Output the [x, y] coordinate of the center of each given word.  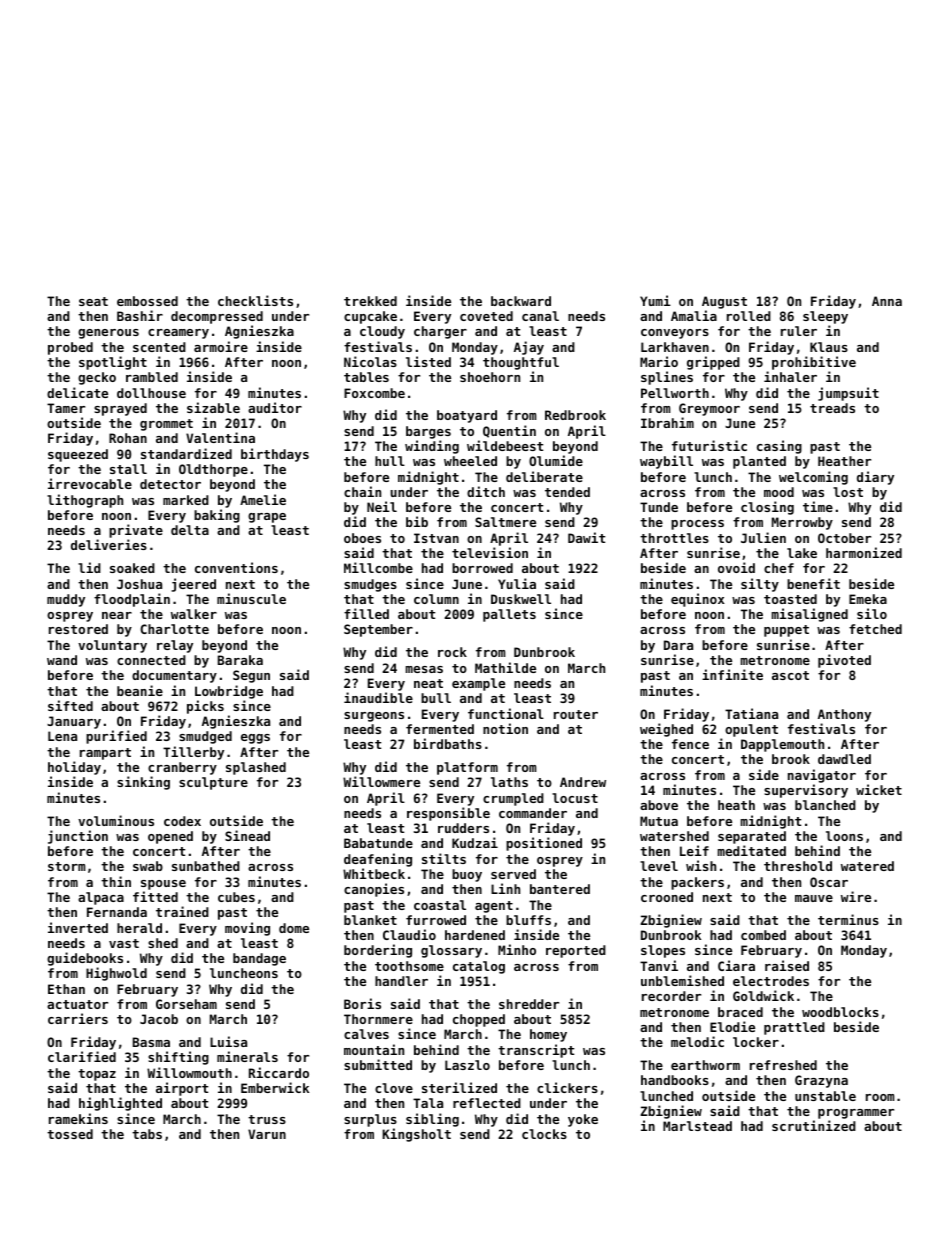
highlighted [120, 1104]
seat [93, 301]
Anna [887, 301]
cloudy [382, 332]
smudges [370, 585]
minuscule [251, 598]
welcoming [813, 478]
